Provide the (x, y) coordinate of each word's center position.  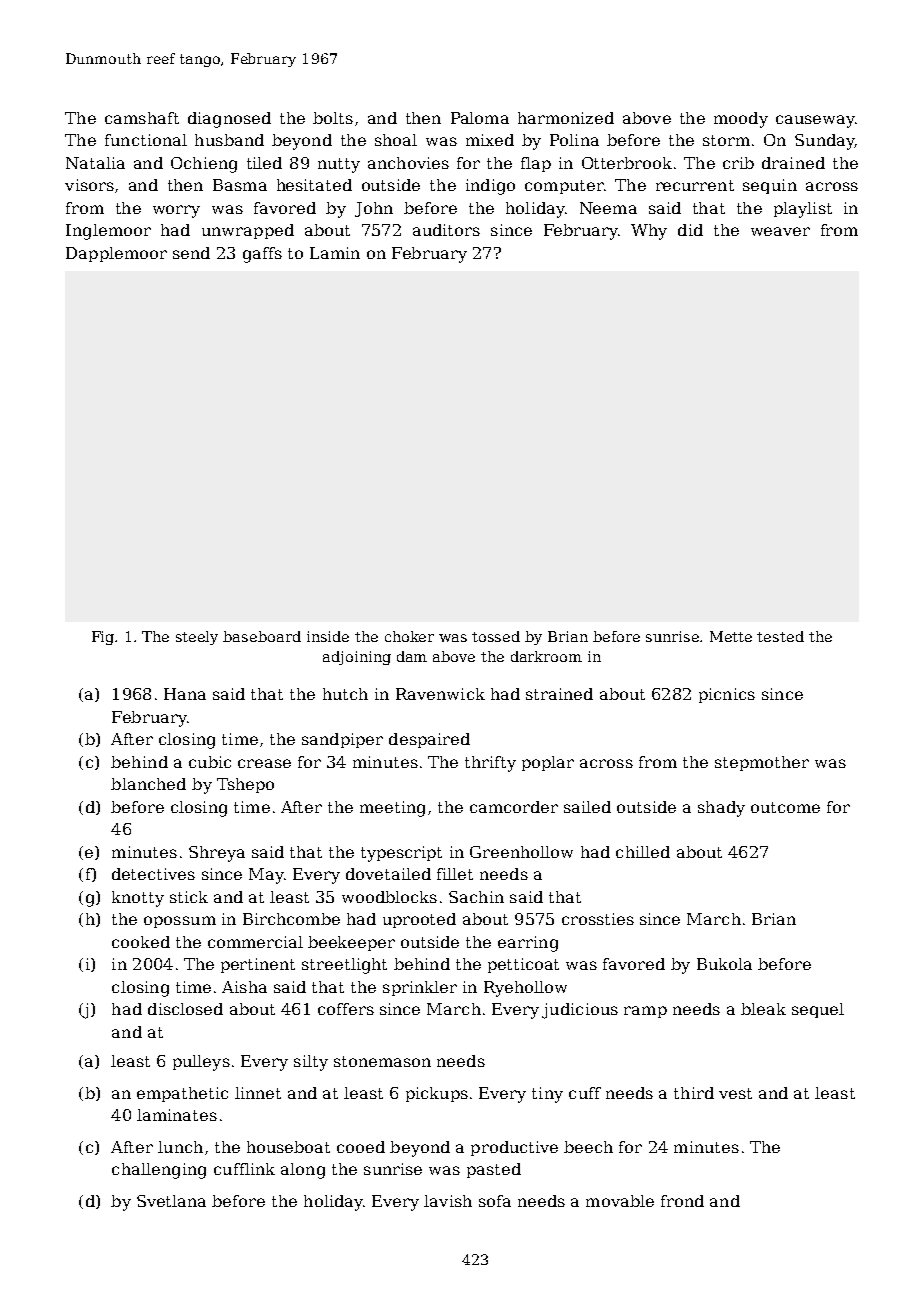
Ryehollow (525, 989)
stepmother (762, 763)
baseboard (262, 636)
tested (780, 636)
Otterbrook (627, 163)
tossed (496, 636)
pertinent (258, 965)
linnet (258, 1093)
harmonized (566, 118)
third (694, 1093)
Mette (731, 636)
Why (649, 232)
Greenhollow (521, 852)
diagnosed (229, 120)
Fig (104, 638)
